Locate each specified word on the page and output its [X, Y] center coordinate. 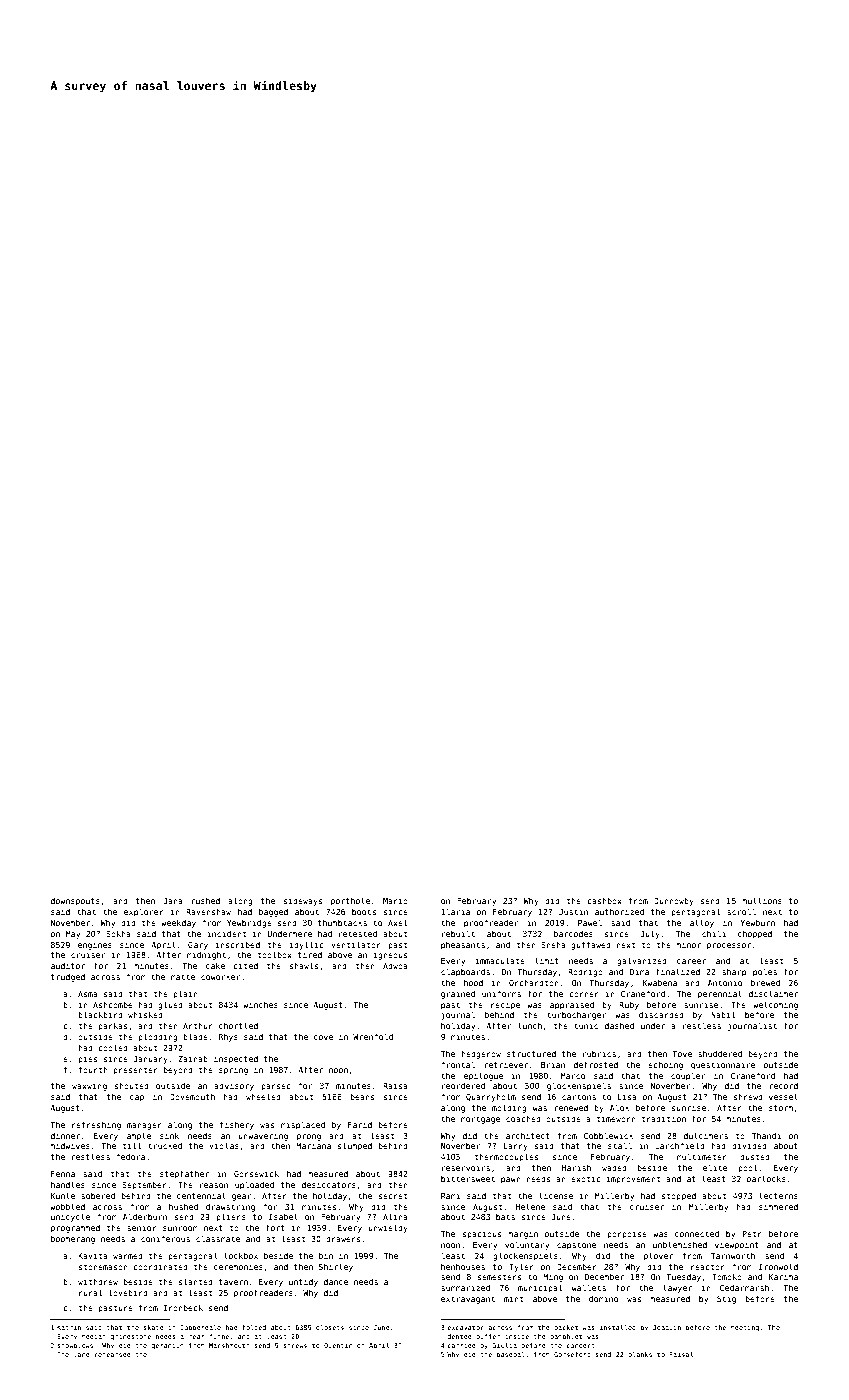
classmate [218, 1238]
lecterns [778, 1195]
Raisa [395, 1085]
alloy [702, 923]
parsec [276, 1087]
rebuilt [458, 933]
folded [254, 1327]
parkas [112, 1026]
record [783, 1086]
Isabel [283, 1216]
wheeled [263, 1096]
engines [95, 946]
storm [781, 1108]
